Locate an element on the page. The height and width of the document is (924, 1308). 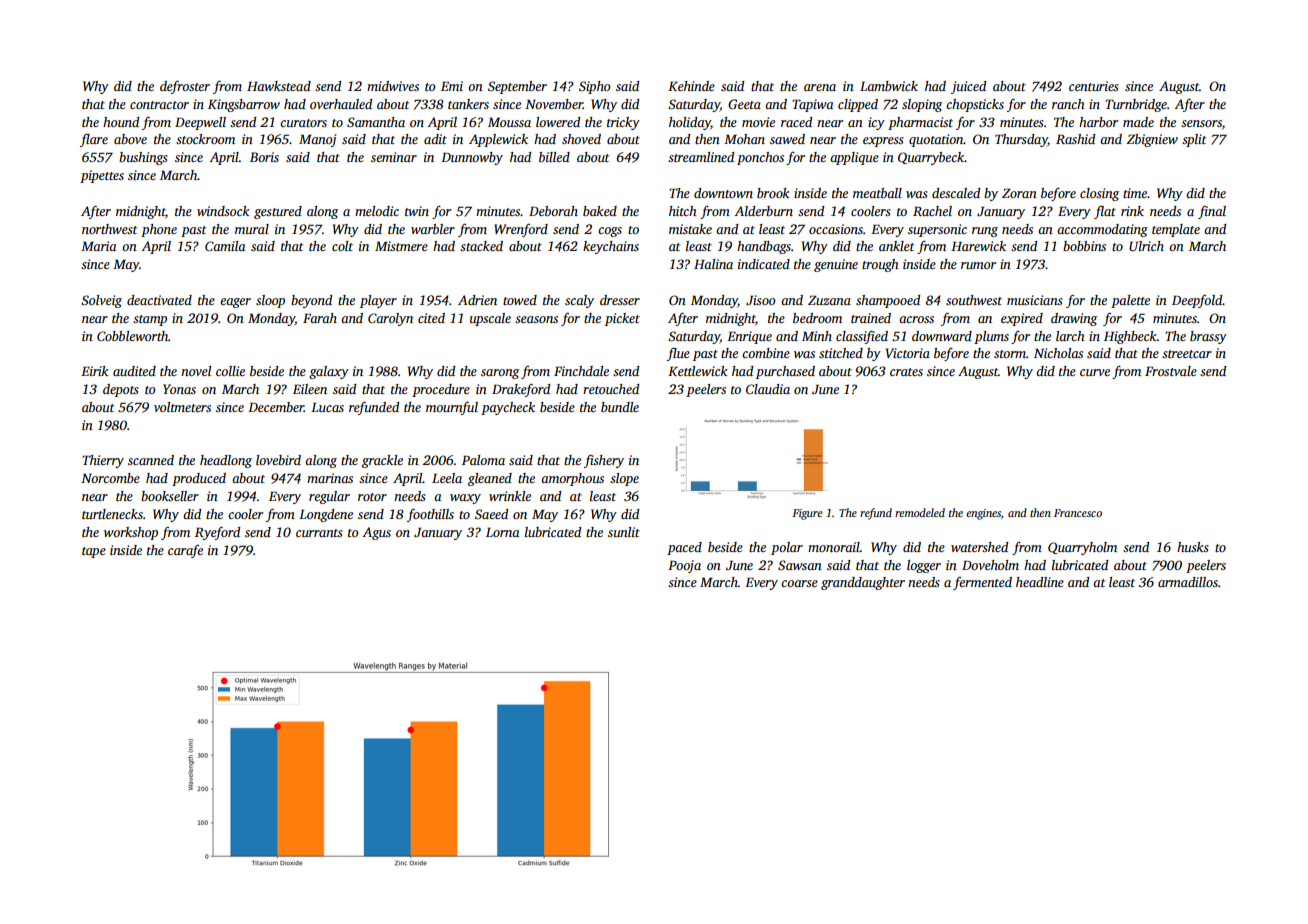
curve is located at coordinates (1095, 372).
